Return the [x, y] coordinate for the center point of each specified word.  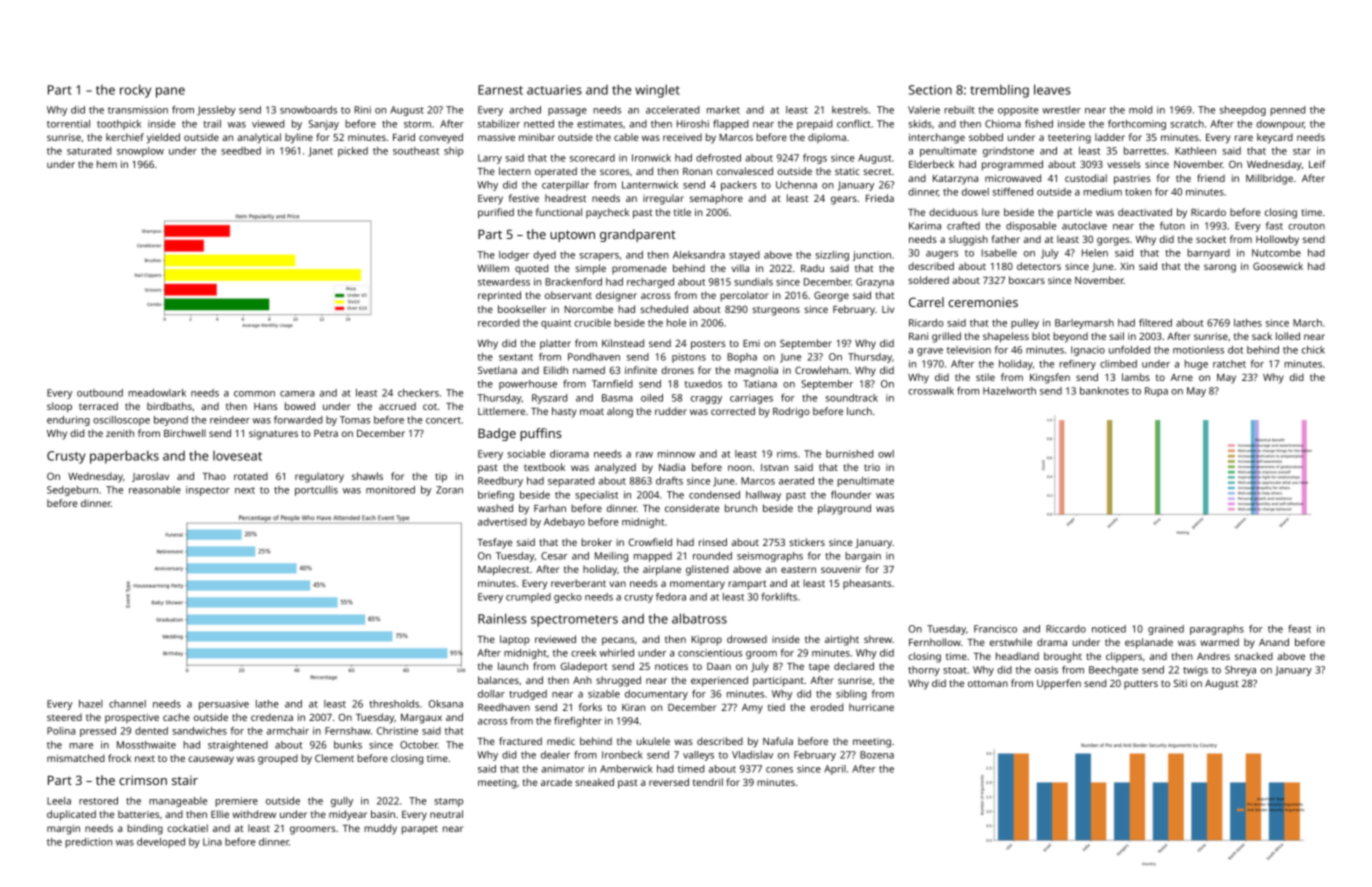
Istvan [774, 467]
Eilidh [556, 370]
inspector [208, 491]
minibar [537, 137]
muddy [380, 829]
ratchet [1229, 364]
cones [779, 770]
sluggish [968, 240]
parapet [420, 830]
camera [297, 394]
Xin [1127, 266]
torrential [68, 124]
